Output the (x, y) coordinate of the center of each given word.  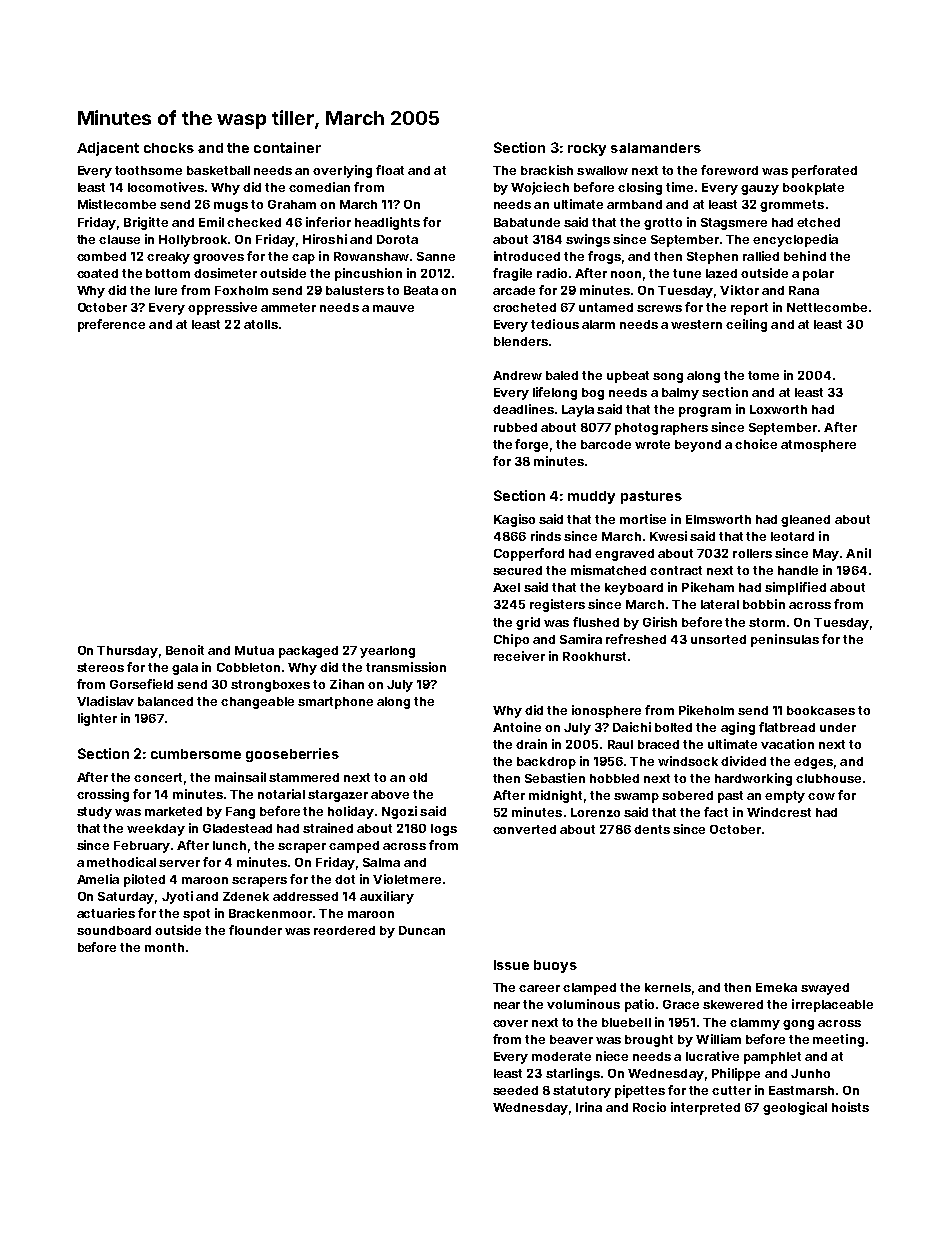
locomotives (166, 187)
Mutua (254, 650)
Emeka (776, 987)
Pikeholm (706, 710)
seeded (515, 1090)
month (164, 947)
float (390, 170)
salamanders (656, 148)
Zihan (347, 684)
